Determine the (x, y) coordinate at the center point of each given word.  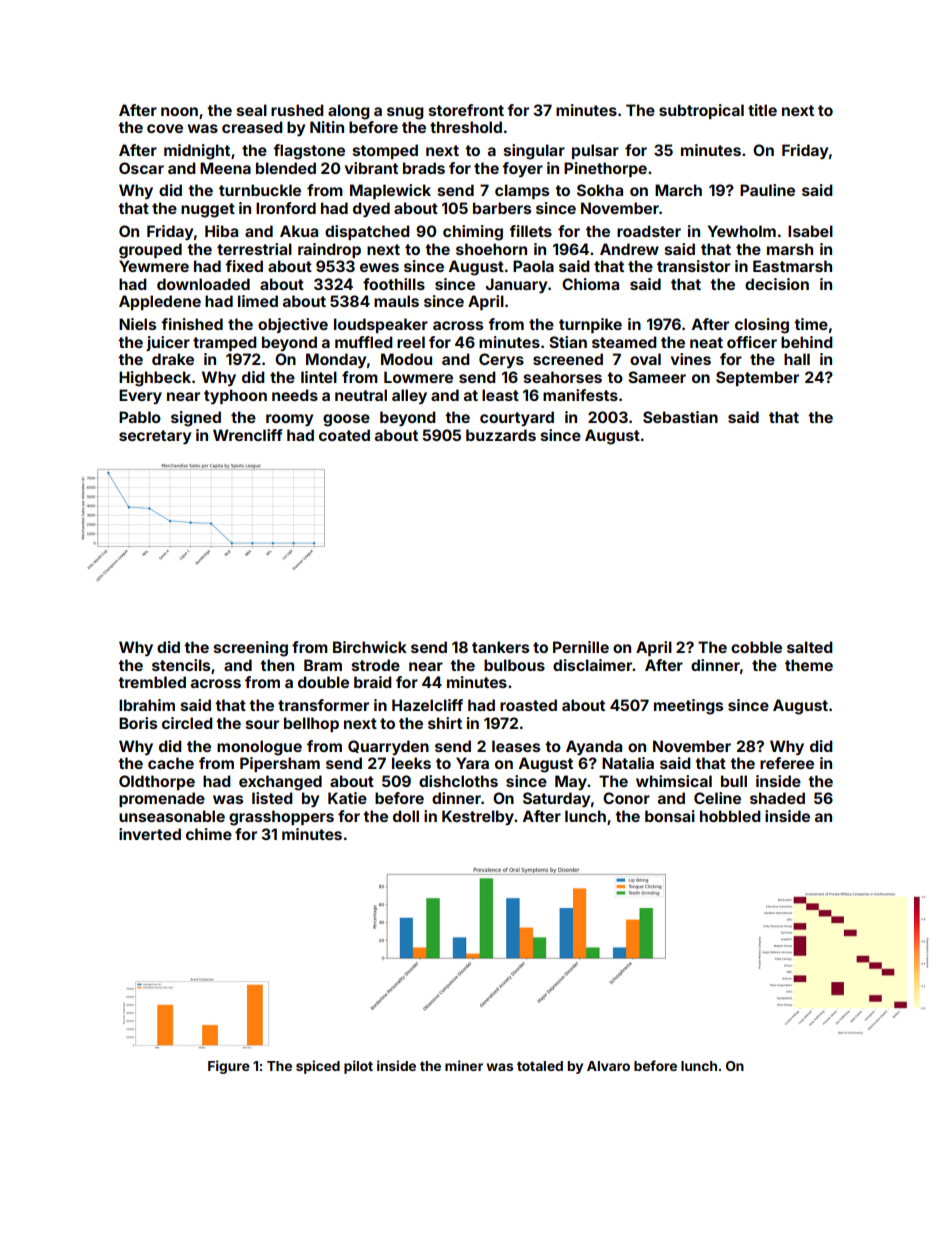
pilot (358, 1067)
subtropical (701, 111)
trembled (152, 682)
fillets (530, 231)
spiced (318, 1067)
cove (165, 128)
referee (787, 763)
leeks (411, 763)
